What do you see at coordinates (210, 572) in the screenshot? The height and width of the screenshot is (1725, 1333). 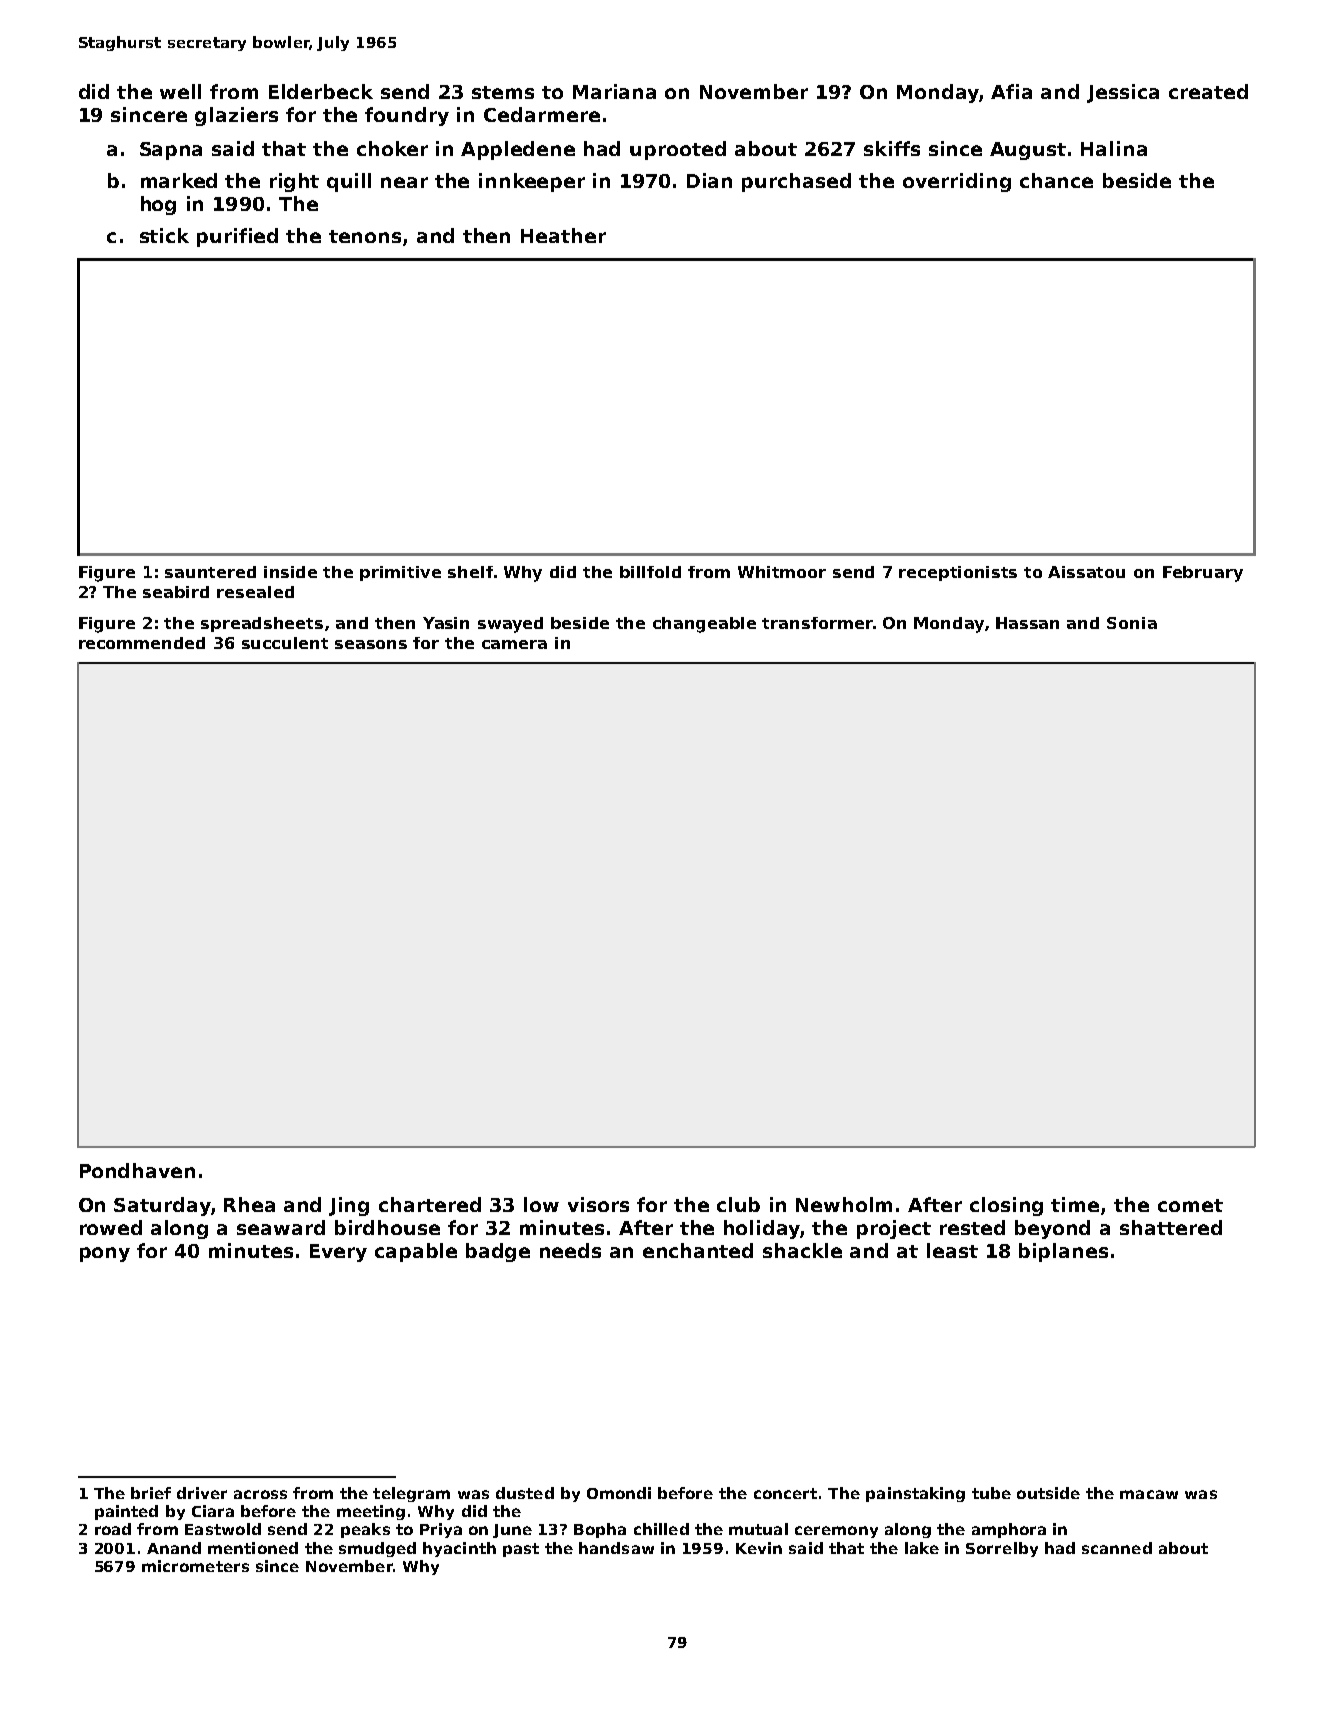 I see `sauntered` at bounding box center [210, 572].
